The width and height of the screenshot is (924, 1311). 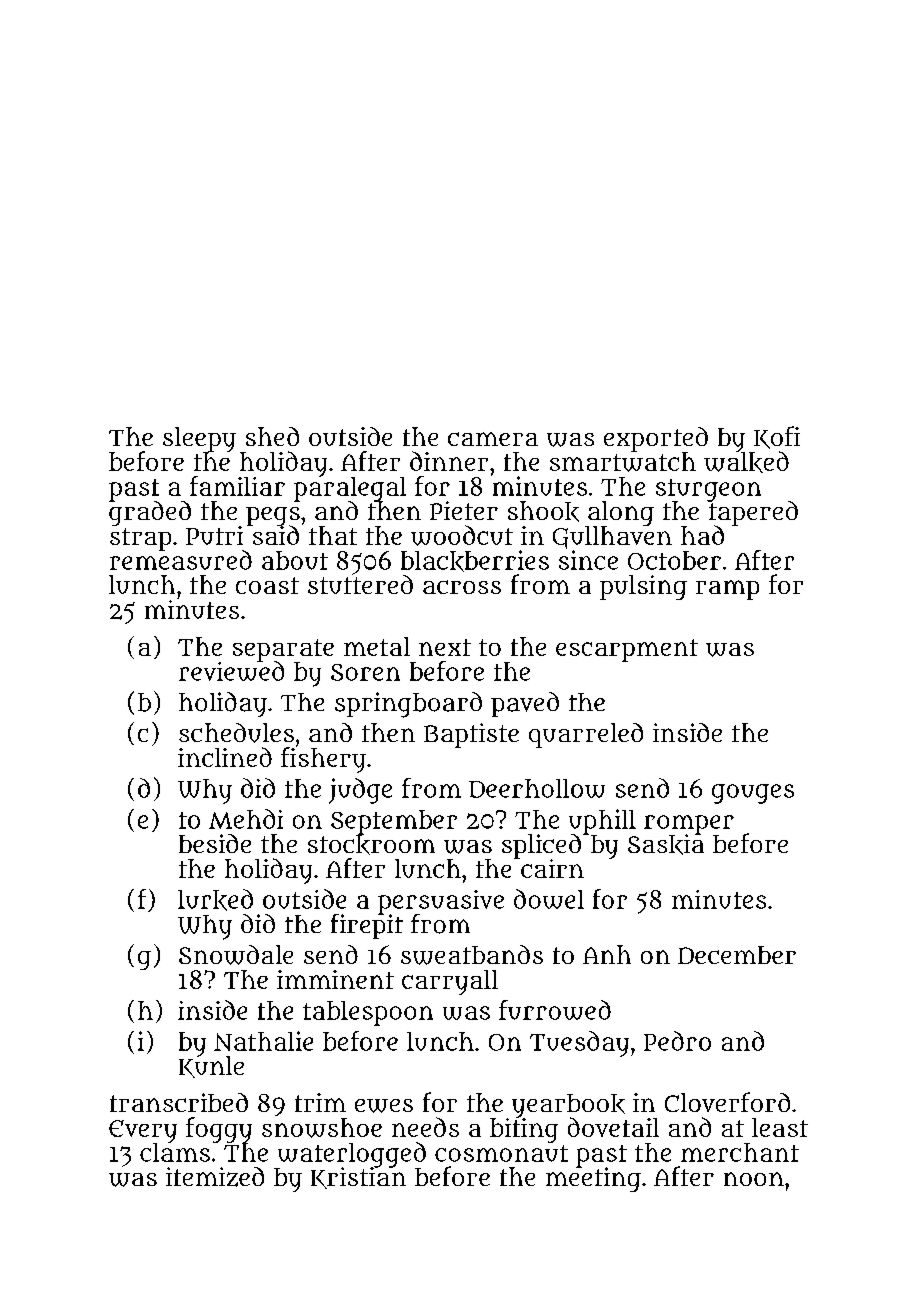 What do you see at coordinates (501, 1153) in the screenshot?
I see `cosmonaut` at bounding box center [501, 1153].
